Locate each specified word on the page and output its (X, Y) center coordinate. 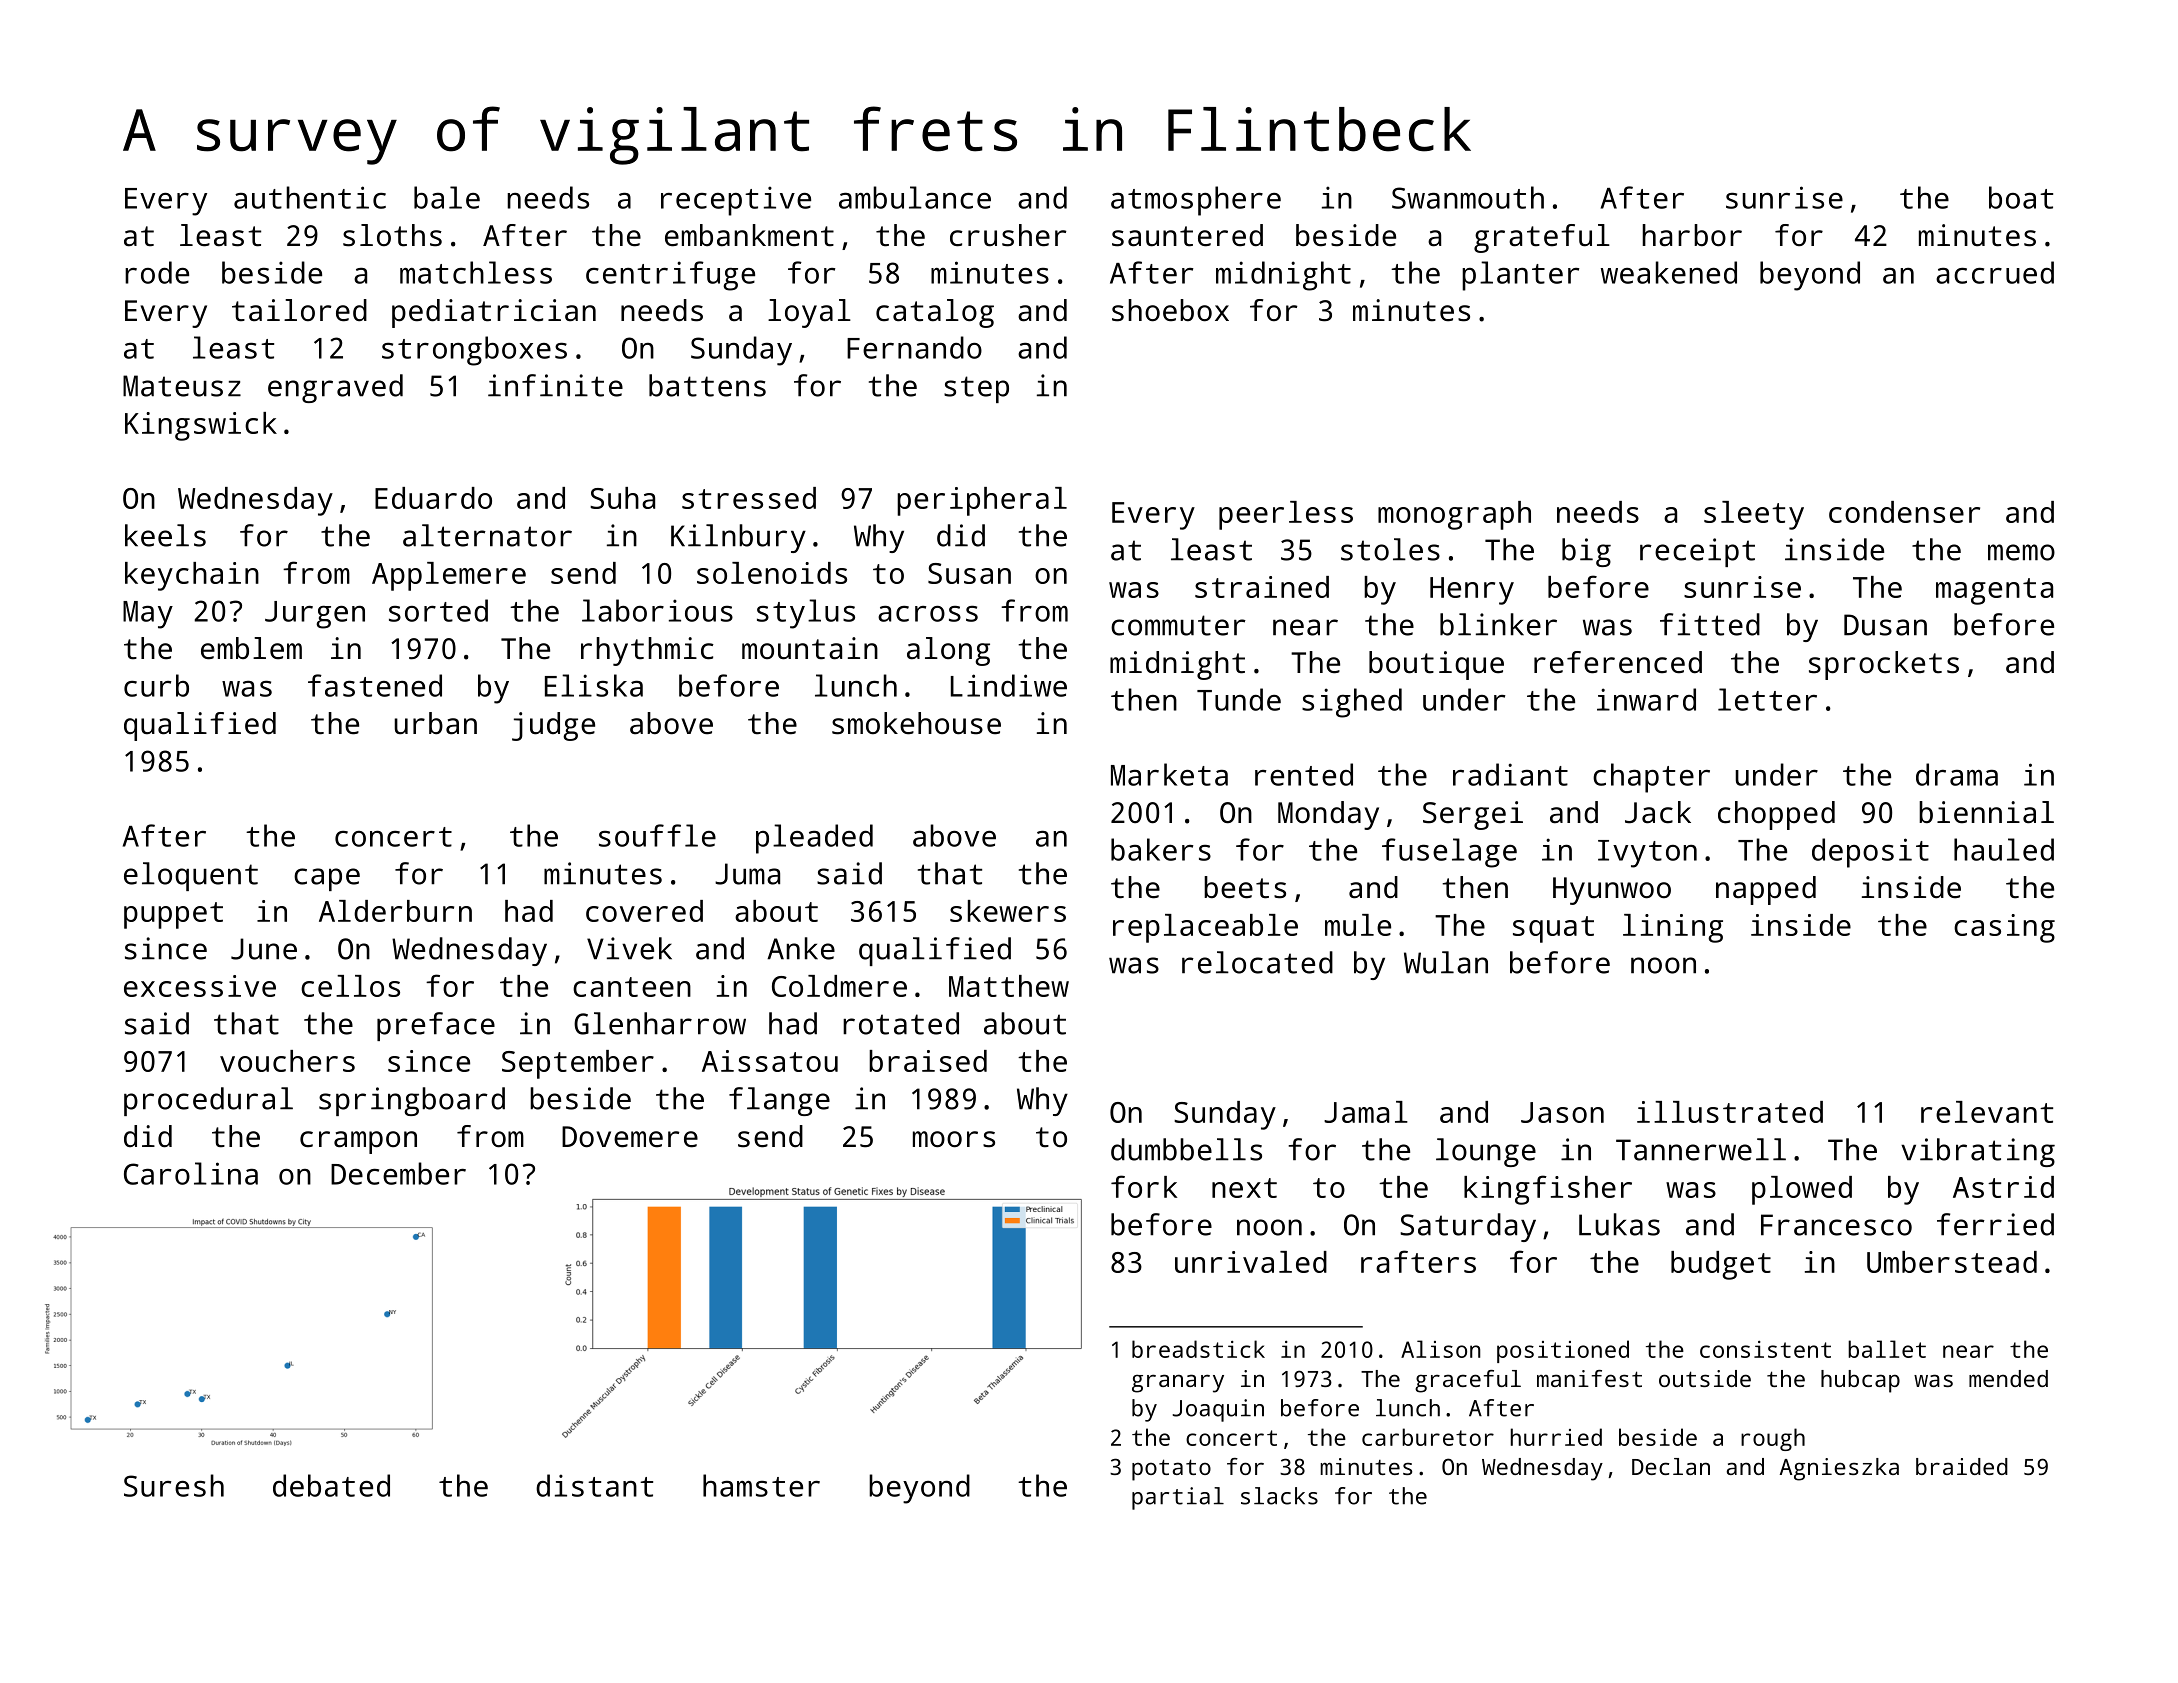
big (1586, 552)
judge (553, 726)
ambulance (915, 197)
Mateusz (182, 386)
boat (2021, 197)
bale (447, 197)
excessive (200, 986)
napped (1766, 890)
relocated (1257, 962)
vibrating (1978, 1152)
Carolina (191, 1173)
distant (594, 1485)
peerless (1286, 515)
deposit (1870, 853)
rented (1304, 774)
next (1244, 1188)
